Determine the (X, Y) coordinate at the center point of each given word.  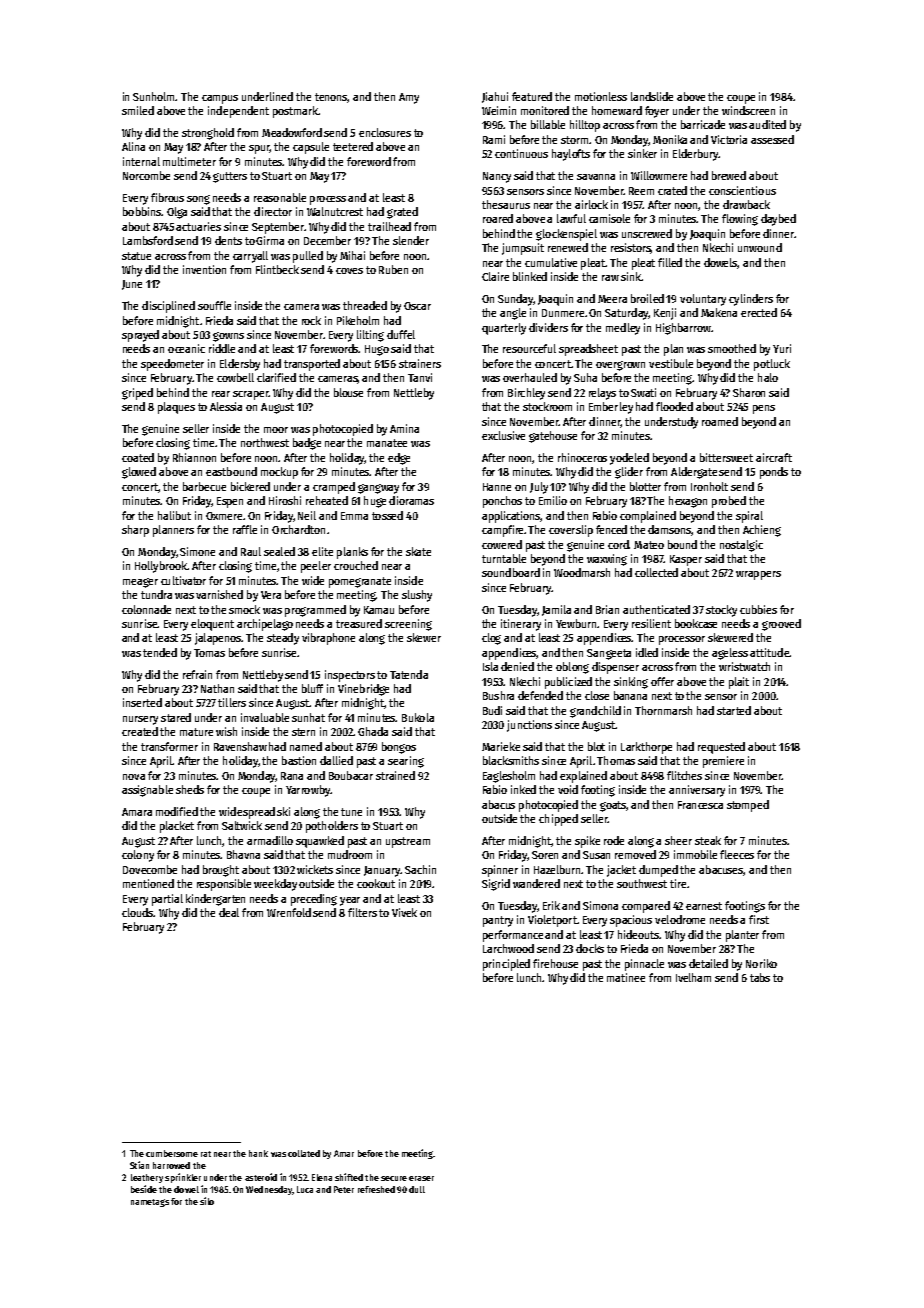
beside (144, 1189)
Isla (490, 666)
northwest (265, 442)
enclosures (385, 132)
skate (418, 551)
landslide (652, 96)
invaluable (265, 717)
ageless (730, 654)
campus (220, 99)
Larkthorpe (646, 748)
